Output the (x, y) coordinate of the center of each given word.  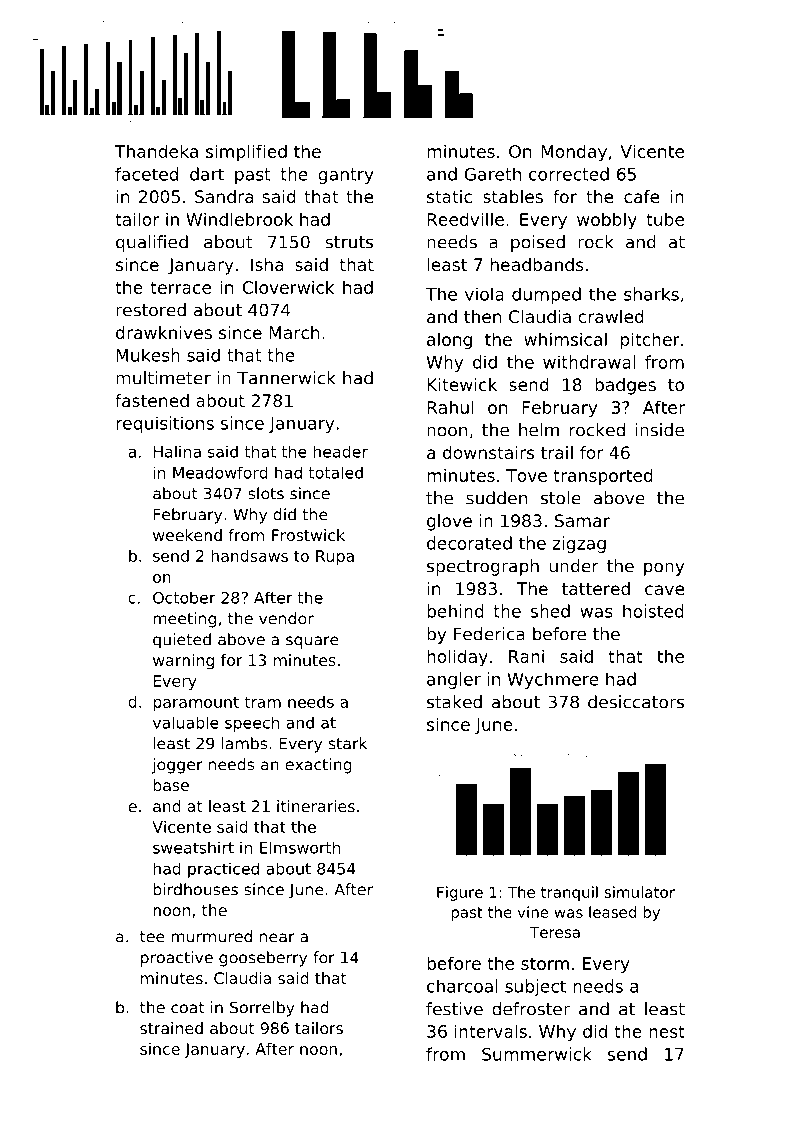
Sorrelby (262, 1009)
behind (455, 611)
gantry (346, 176)
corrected (569, 174)
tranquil (569, 893)
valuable (186, 722)
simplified (246, 153)
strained (171, 1028)
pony (664, 569)
